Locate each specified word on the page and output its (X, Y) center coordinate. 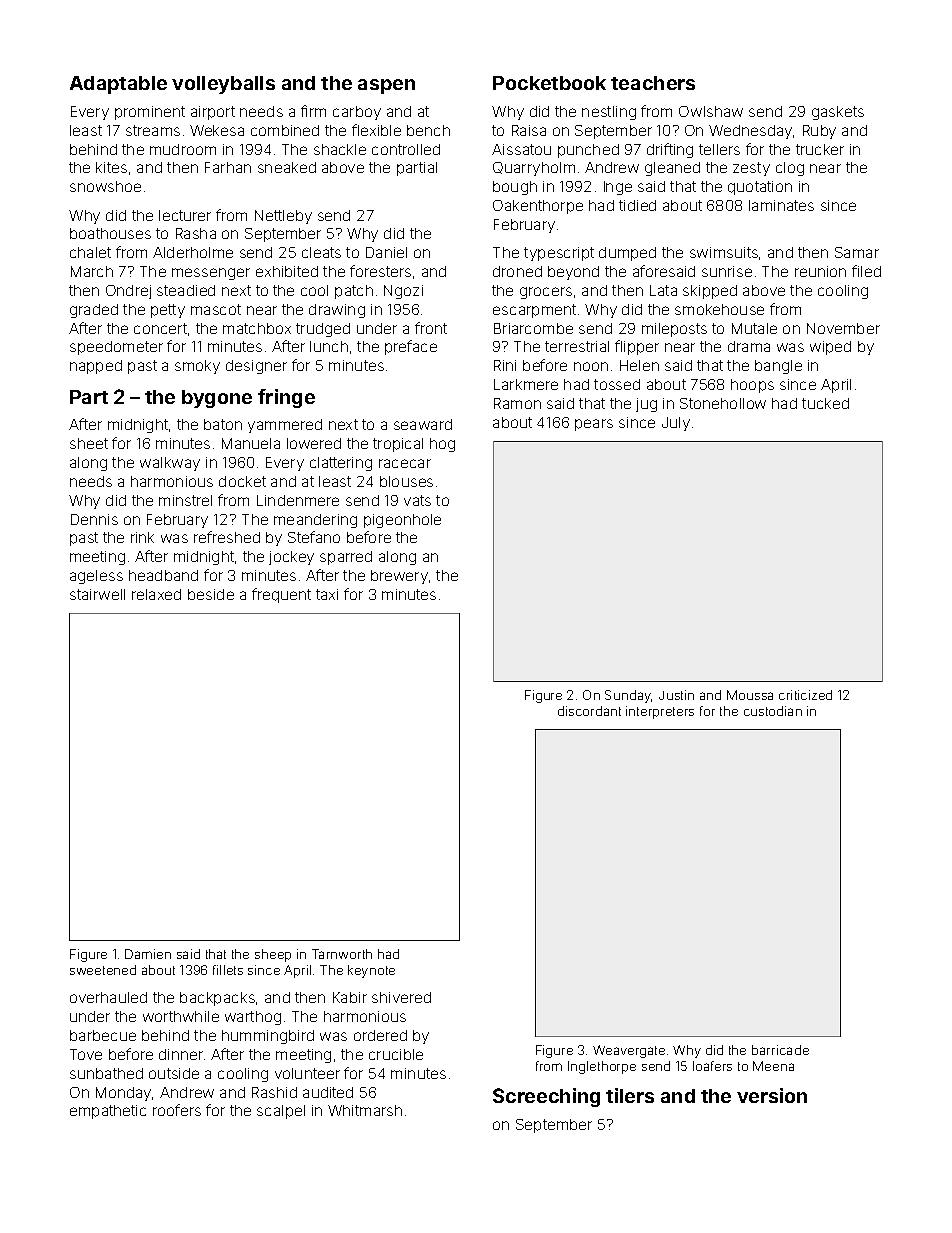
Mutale (754, 328)
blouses (406, 481)
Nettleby (283, 217)
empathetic (108, 1112)
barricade (780, 1050)
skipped (710, 292)
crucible (396, 1054)
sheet (89, 443)
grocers (546, 293)
